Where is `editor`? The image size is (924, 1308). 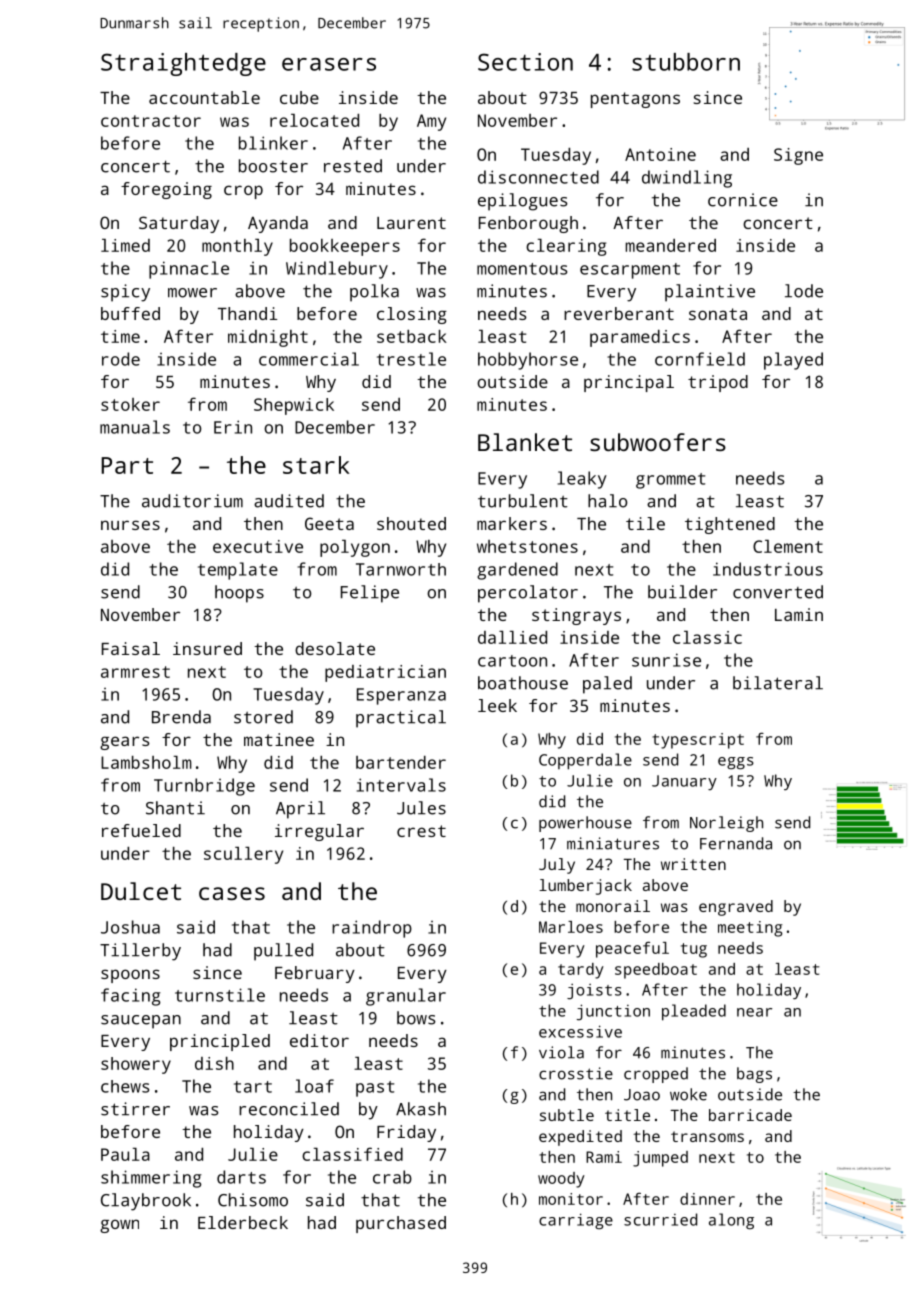 editor is located at coordinates (319, 1040).
